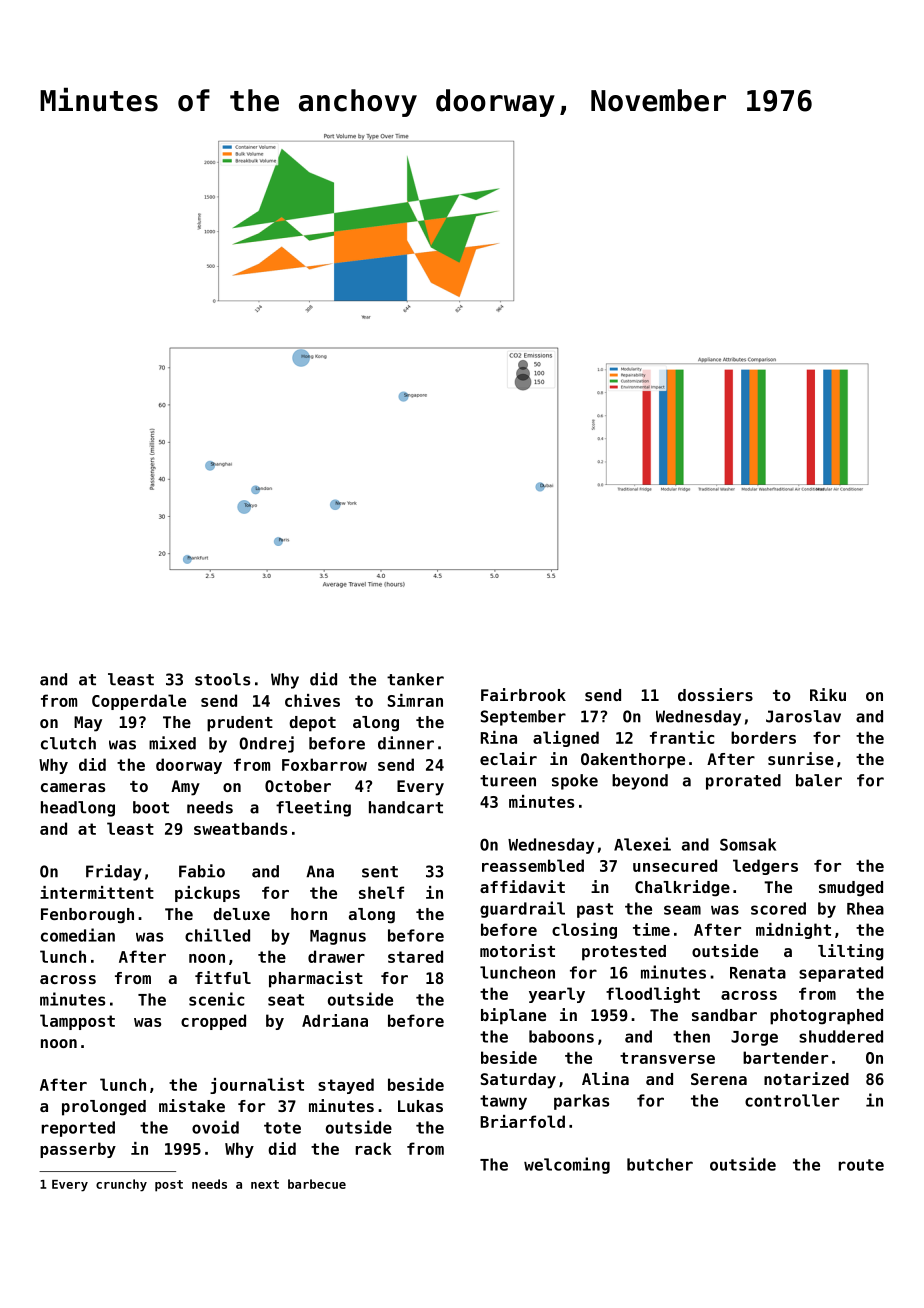  Describe the element at coordinates (575, 782) in the document. I see `spoke` at that location.
